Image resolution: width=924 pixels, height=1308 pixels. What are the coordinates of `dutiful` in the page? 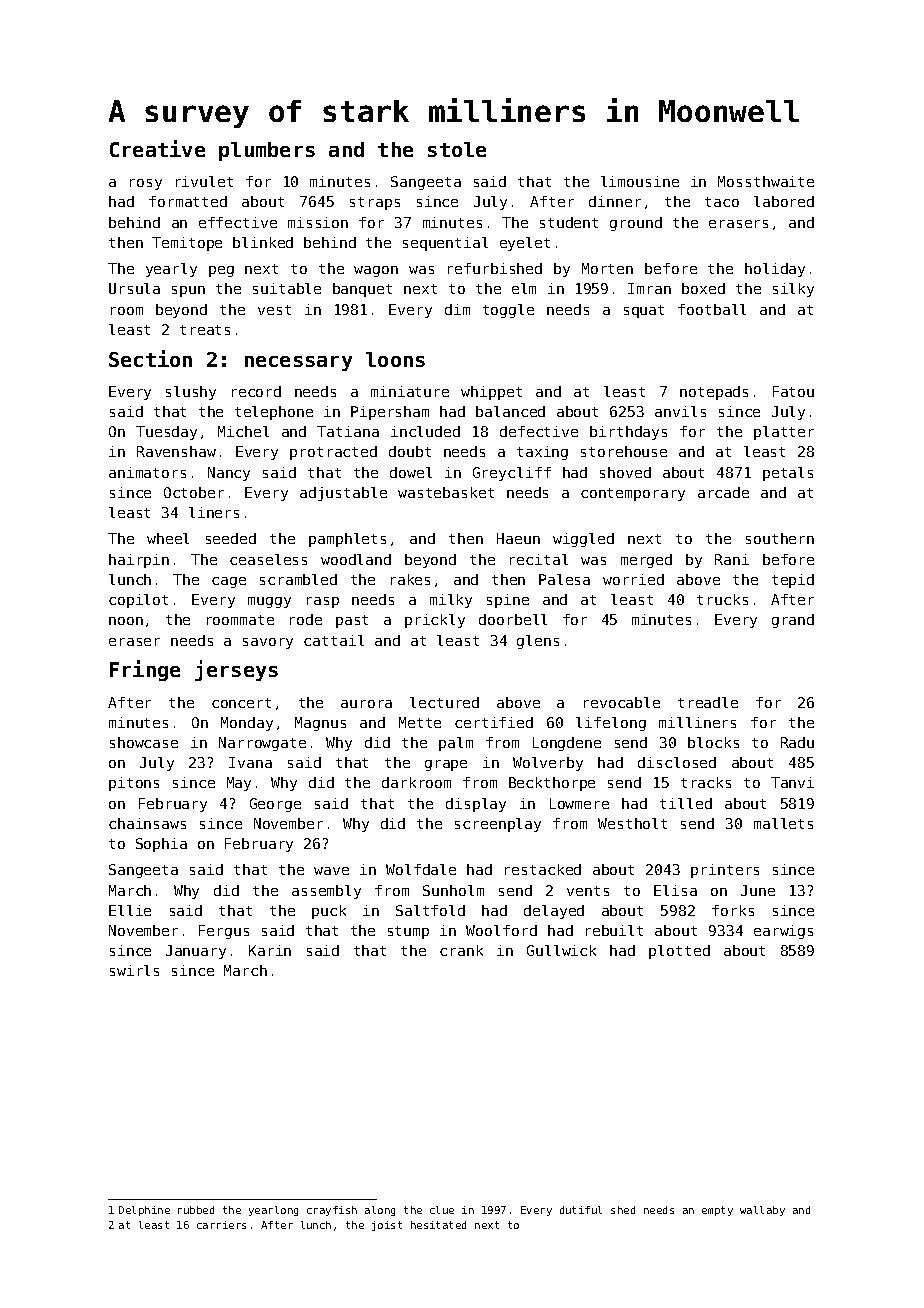 It's located at (581, 1210).
